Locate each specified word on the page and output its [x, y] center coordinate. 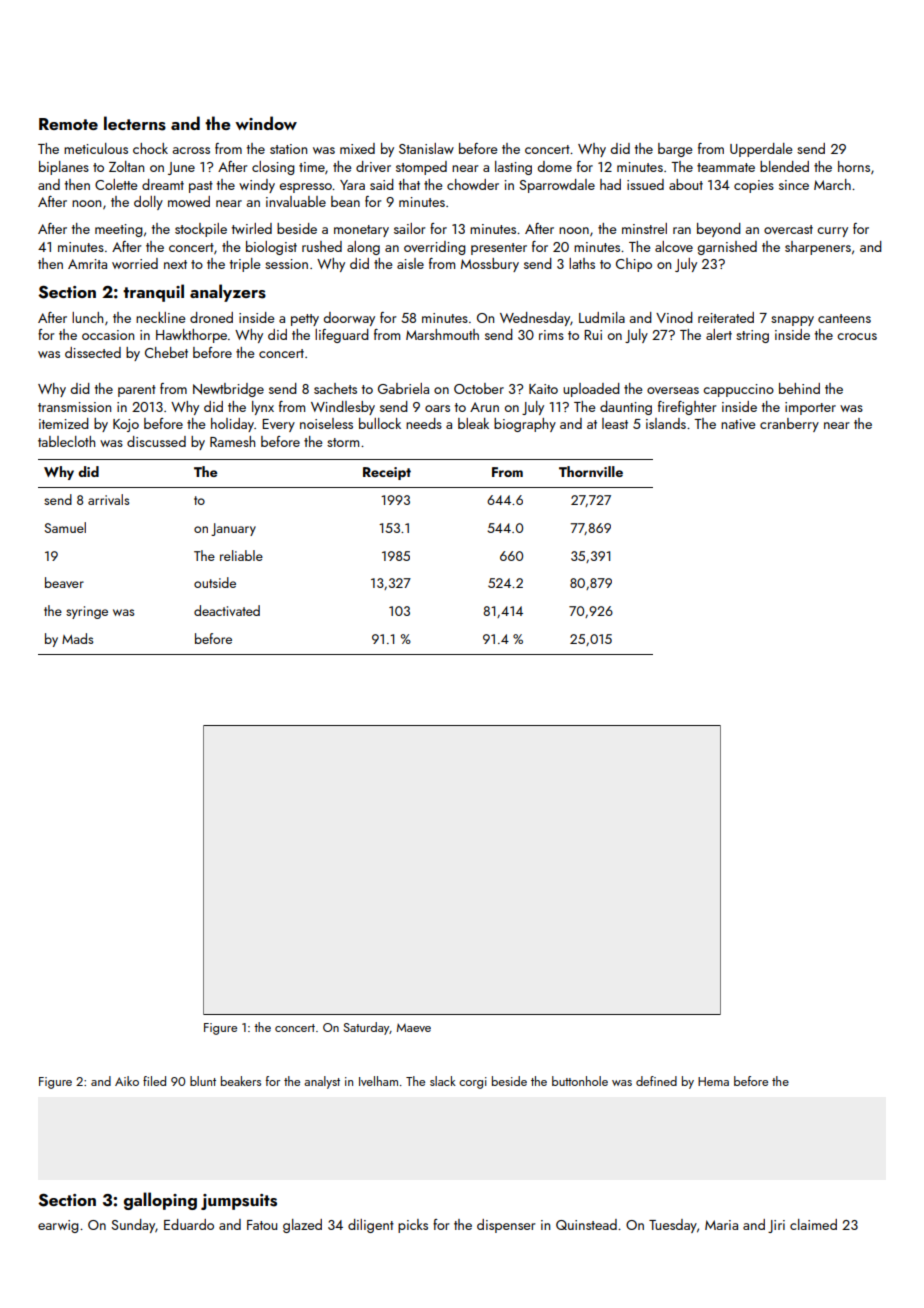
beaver [64, 582]
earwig [58, 1226]
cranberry [789, 425]
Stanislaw [426, 148]
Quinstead [586, 1224]
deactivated [227, 610]
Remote [68, 124]
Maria [721, 1225]
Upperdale [761, 150]
